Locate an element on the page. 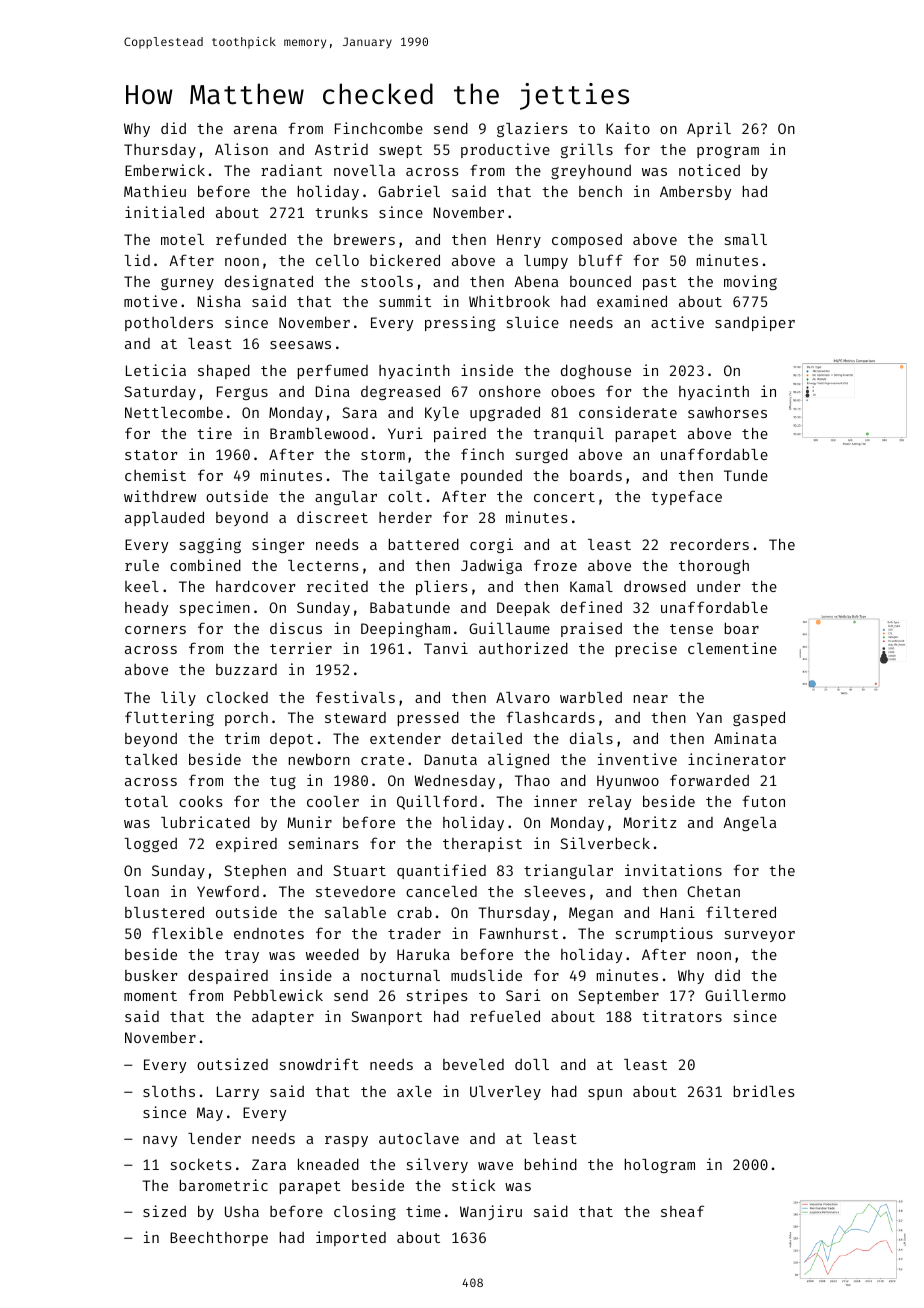 The width and height of the page is (924, 1308). Mathieu is located at coordinates (155, 191).
